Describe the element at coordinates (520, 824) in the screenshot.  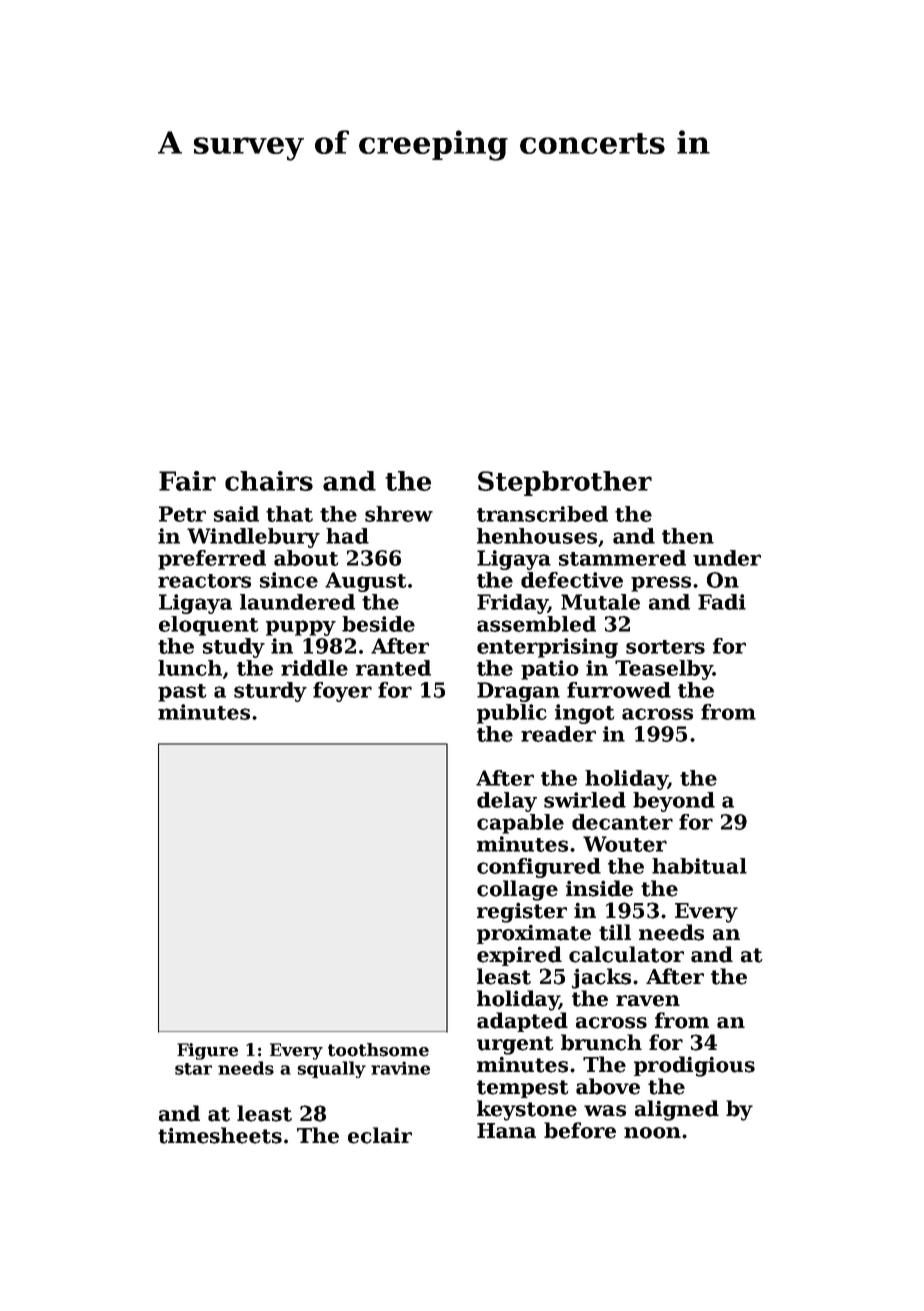
I see `capable` at that location.
